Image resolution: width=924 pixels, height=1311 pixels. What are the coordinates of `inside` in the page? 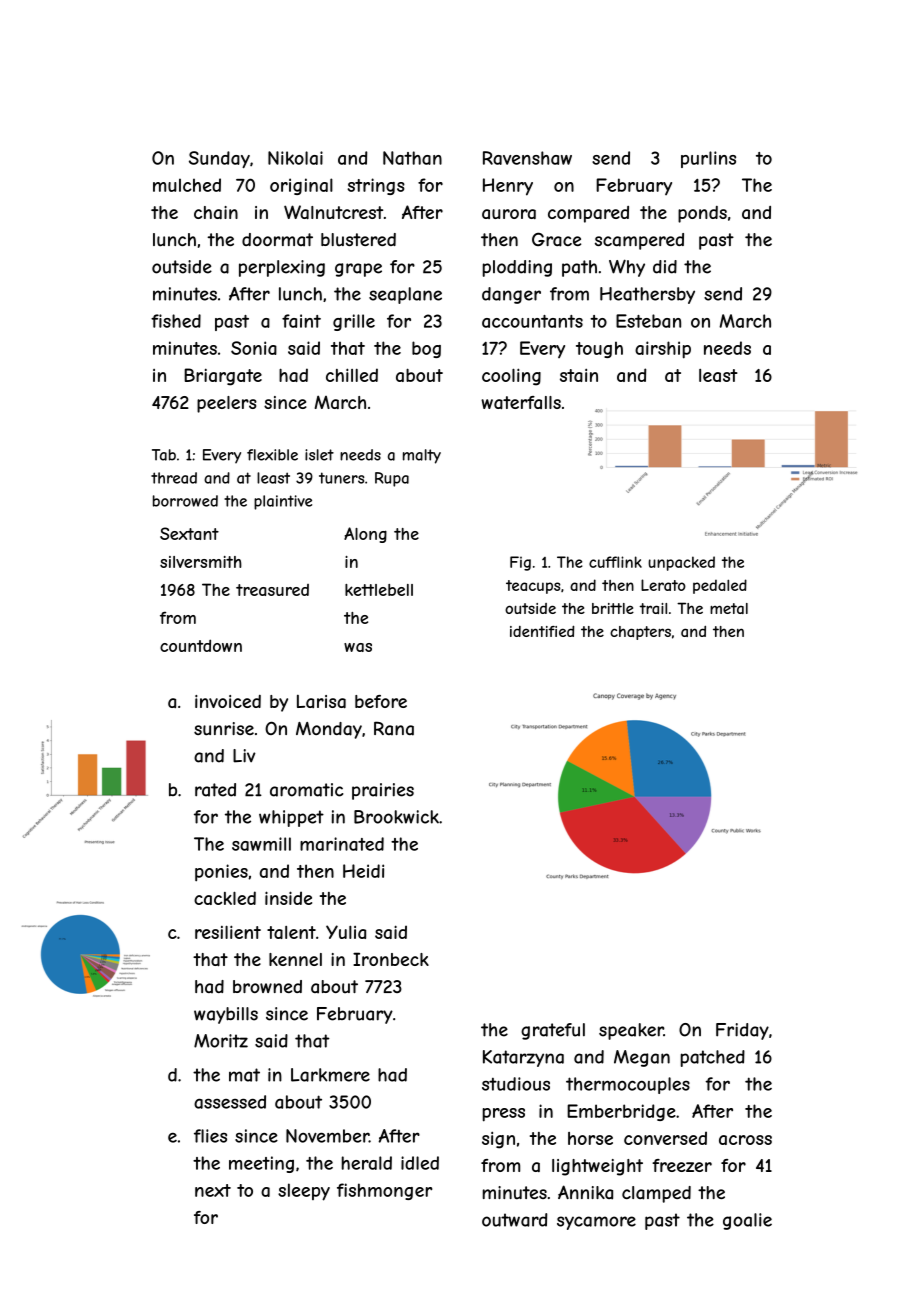 It's located at (288, 898).
